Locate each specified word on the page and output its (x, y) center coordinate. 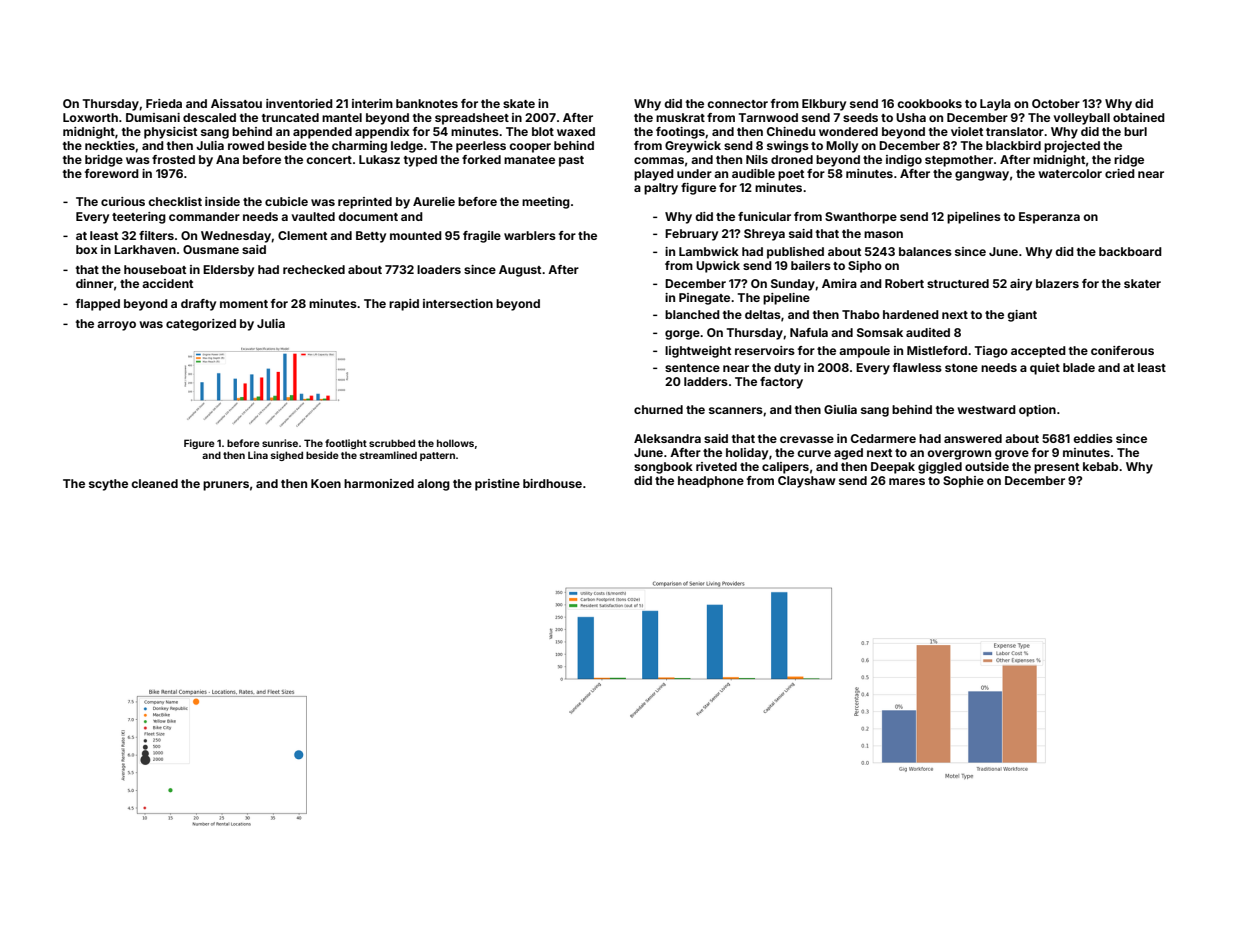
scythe (108, 485)
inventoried (299, 103)
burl (1135, 131)
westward (986, 409)
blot (543, 131)
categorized (201, 325)
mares (907, 481)
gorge (682, 335)
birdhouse (552, 483)
